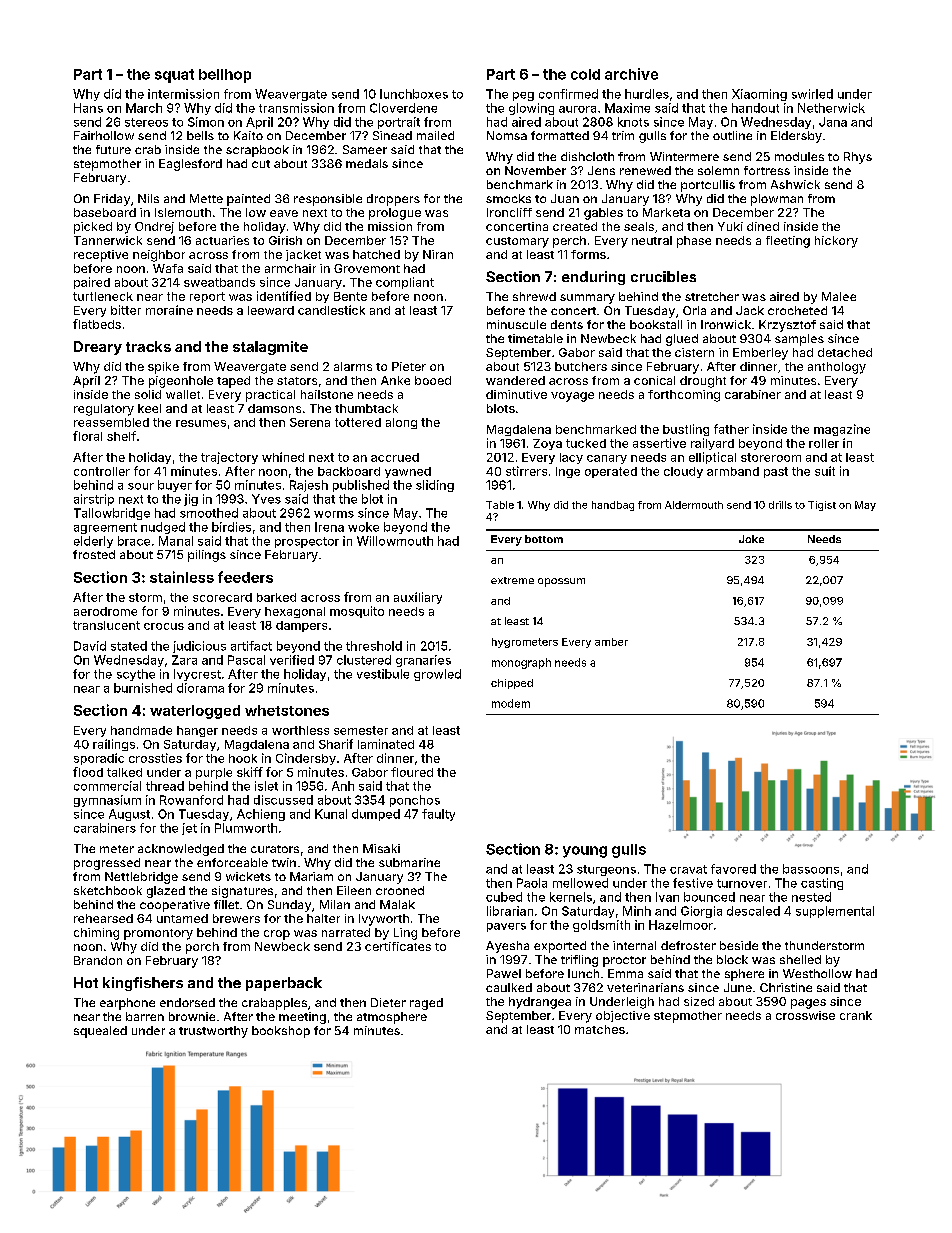 The width and height of the page is (952, 1233). Describe the element at coordinates (412, 772) in the page. I see `floured` at that location.
